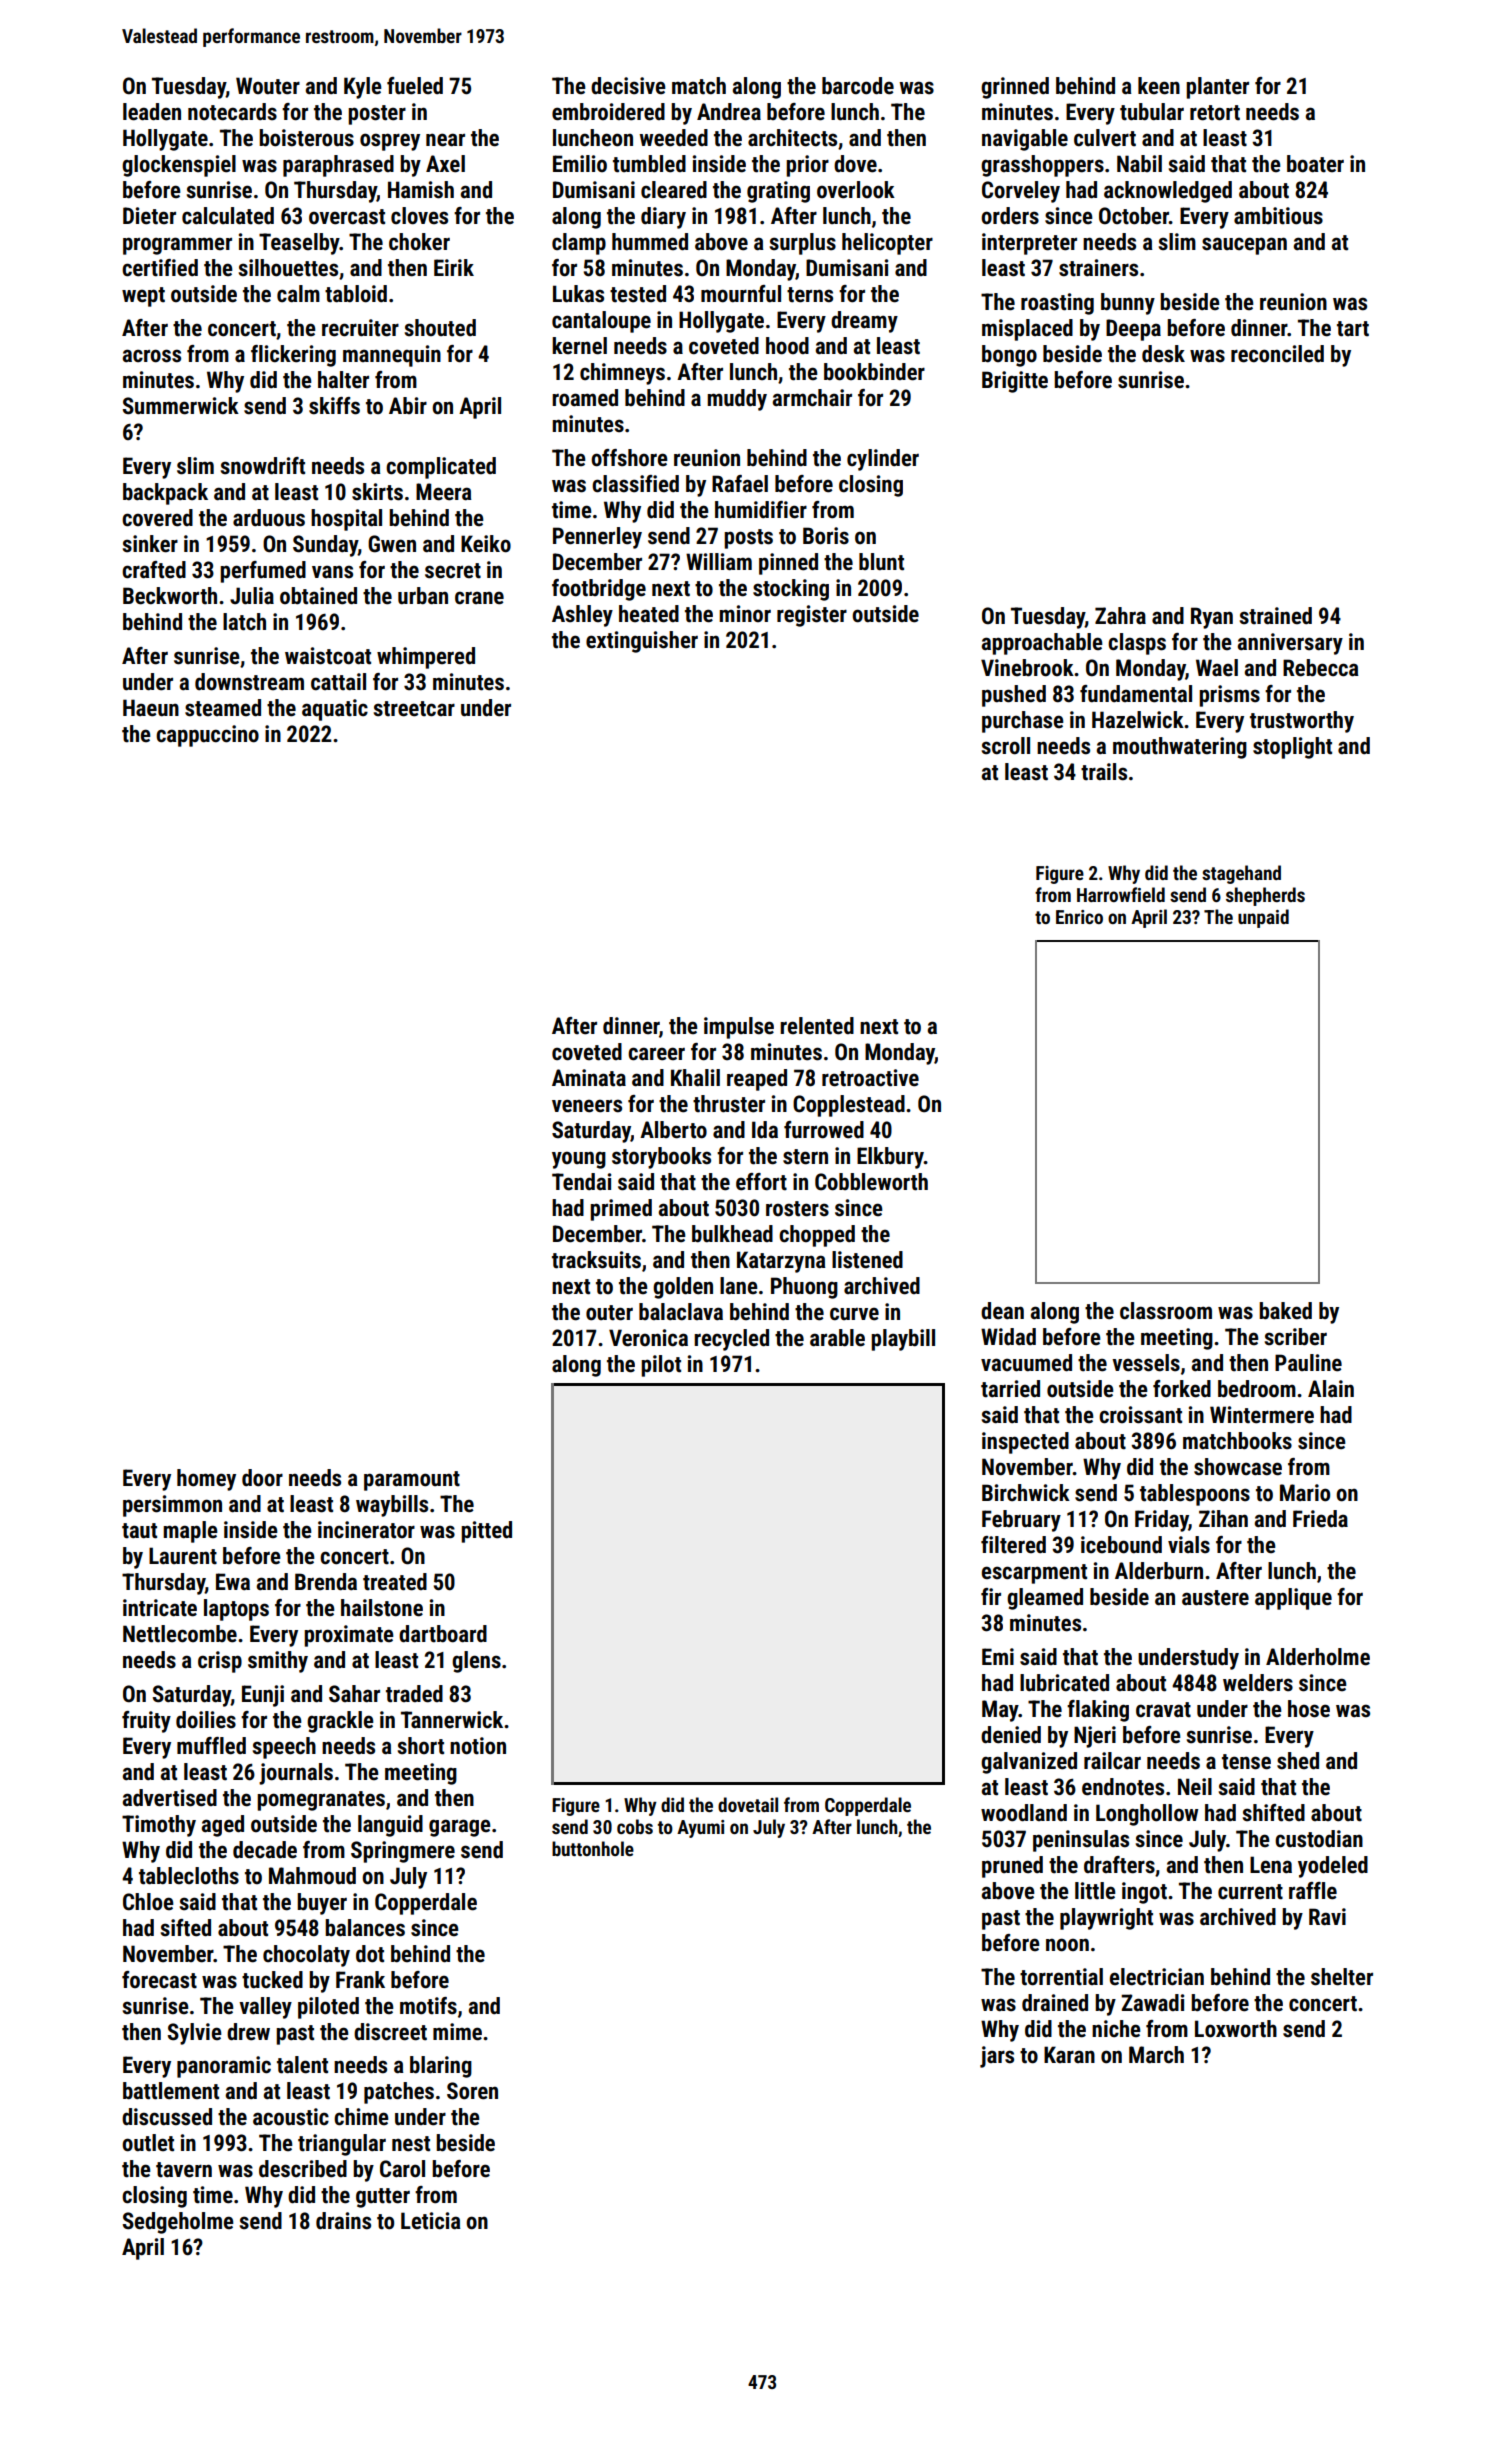  Describe the element at coordinates (997, 2057) in the page. I see `jars` at that location.
